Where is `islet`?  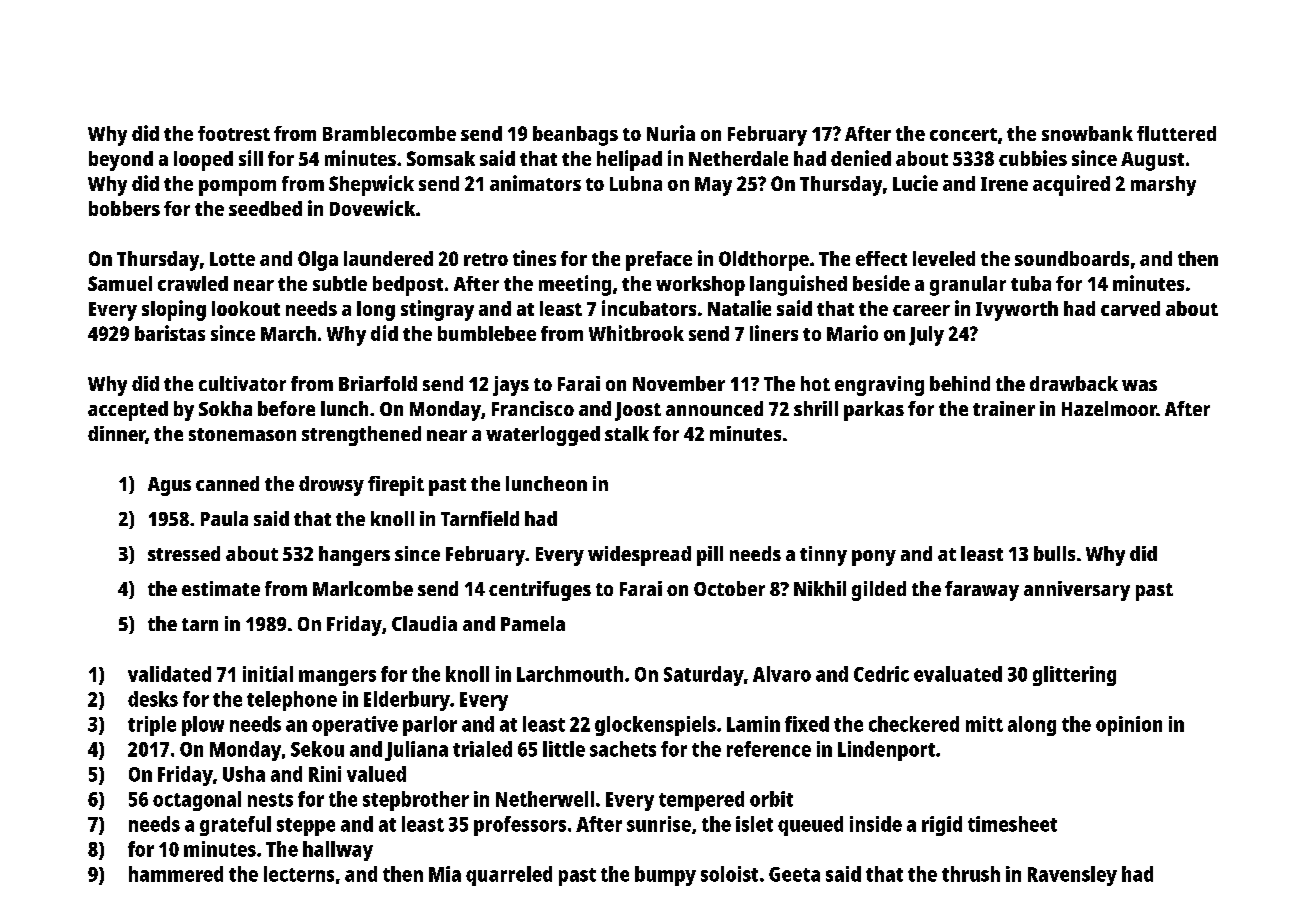 islet is located at coordinates (754, 824).
